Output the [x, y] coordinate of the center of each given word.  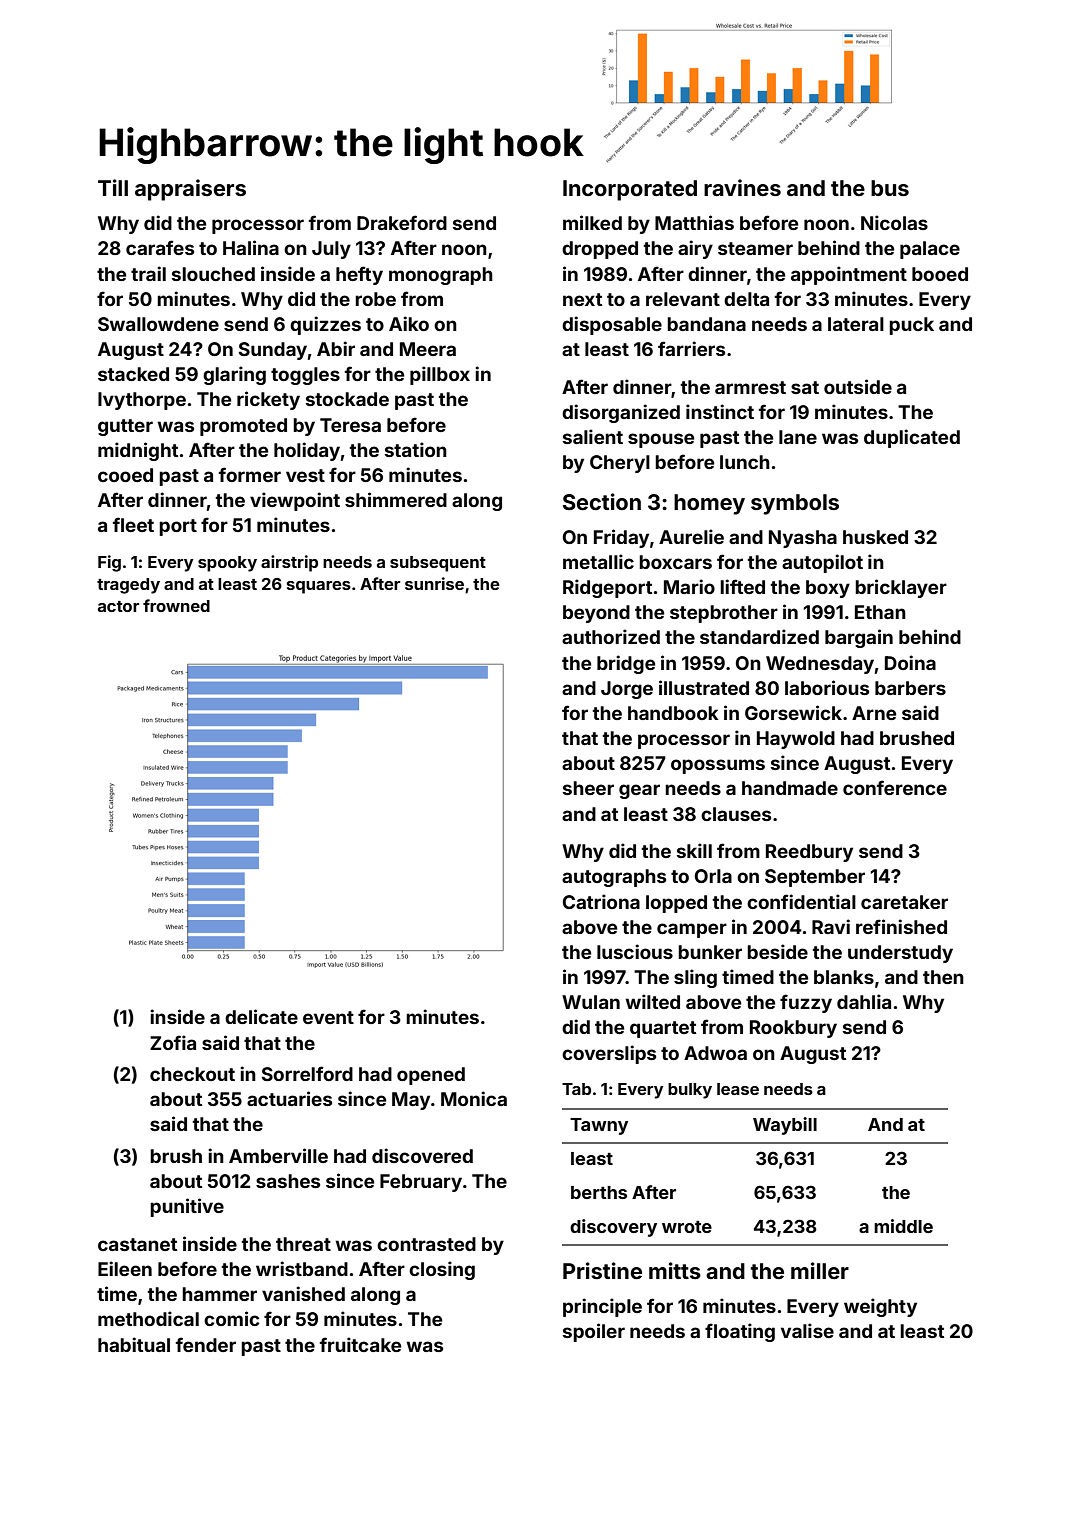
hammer [219, 1294]
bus [890, 188]
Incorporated [630, 190]
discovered [422, 1155]
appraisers [190, 190]
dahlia [864, 1001]
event [328, 1017]
